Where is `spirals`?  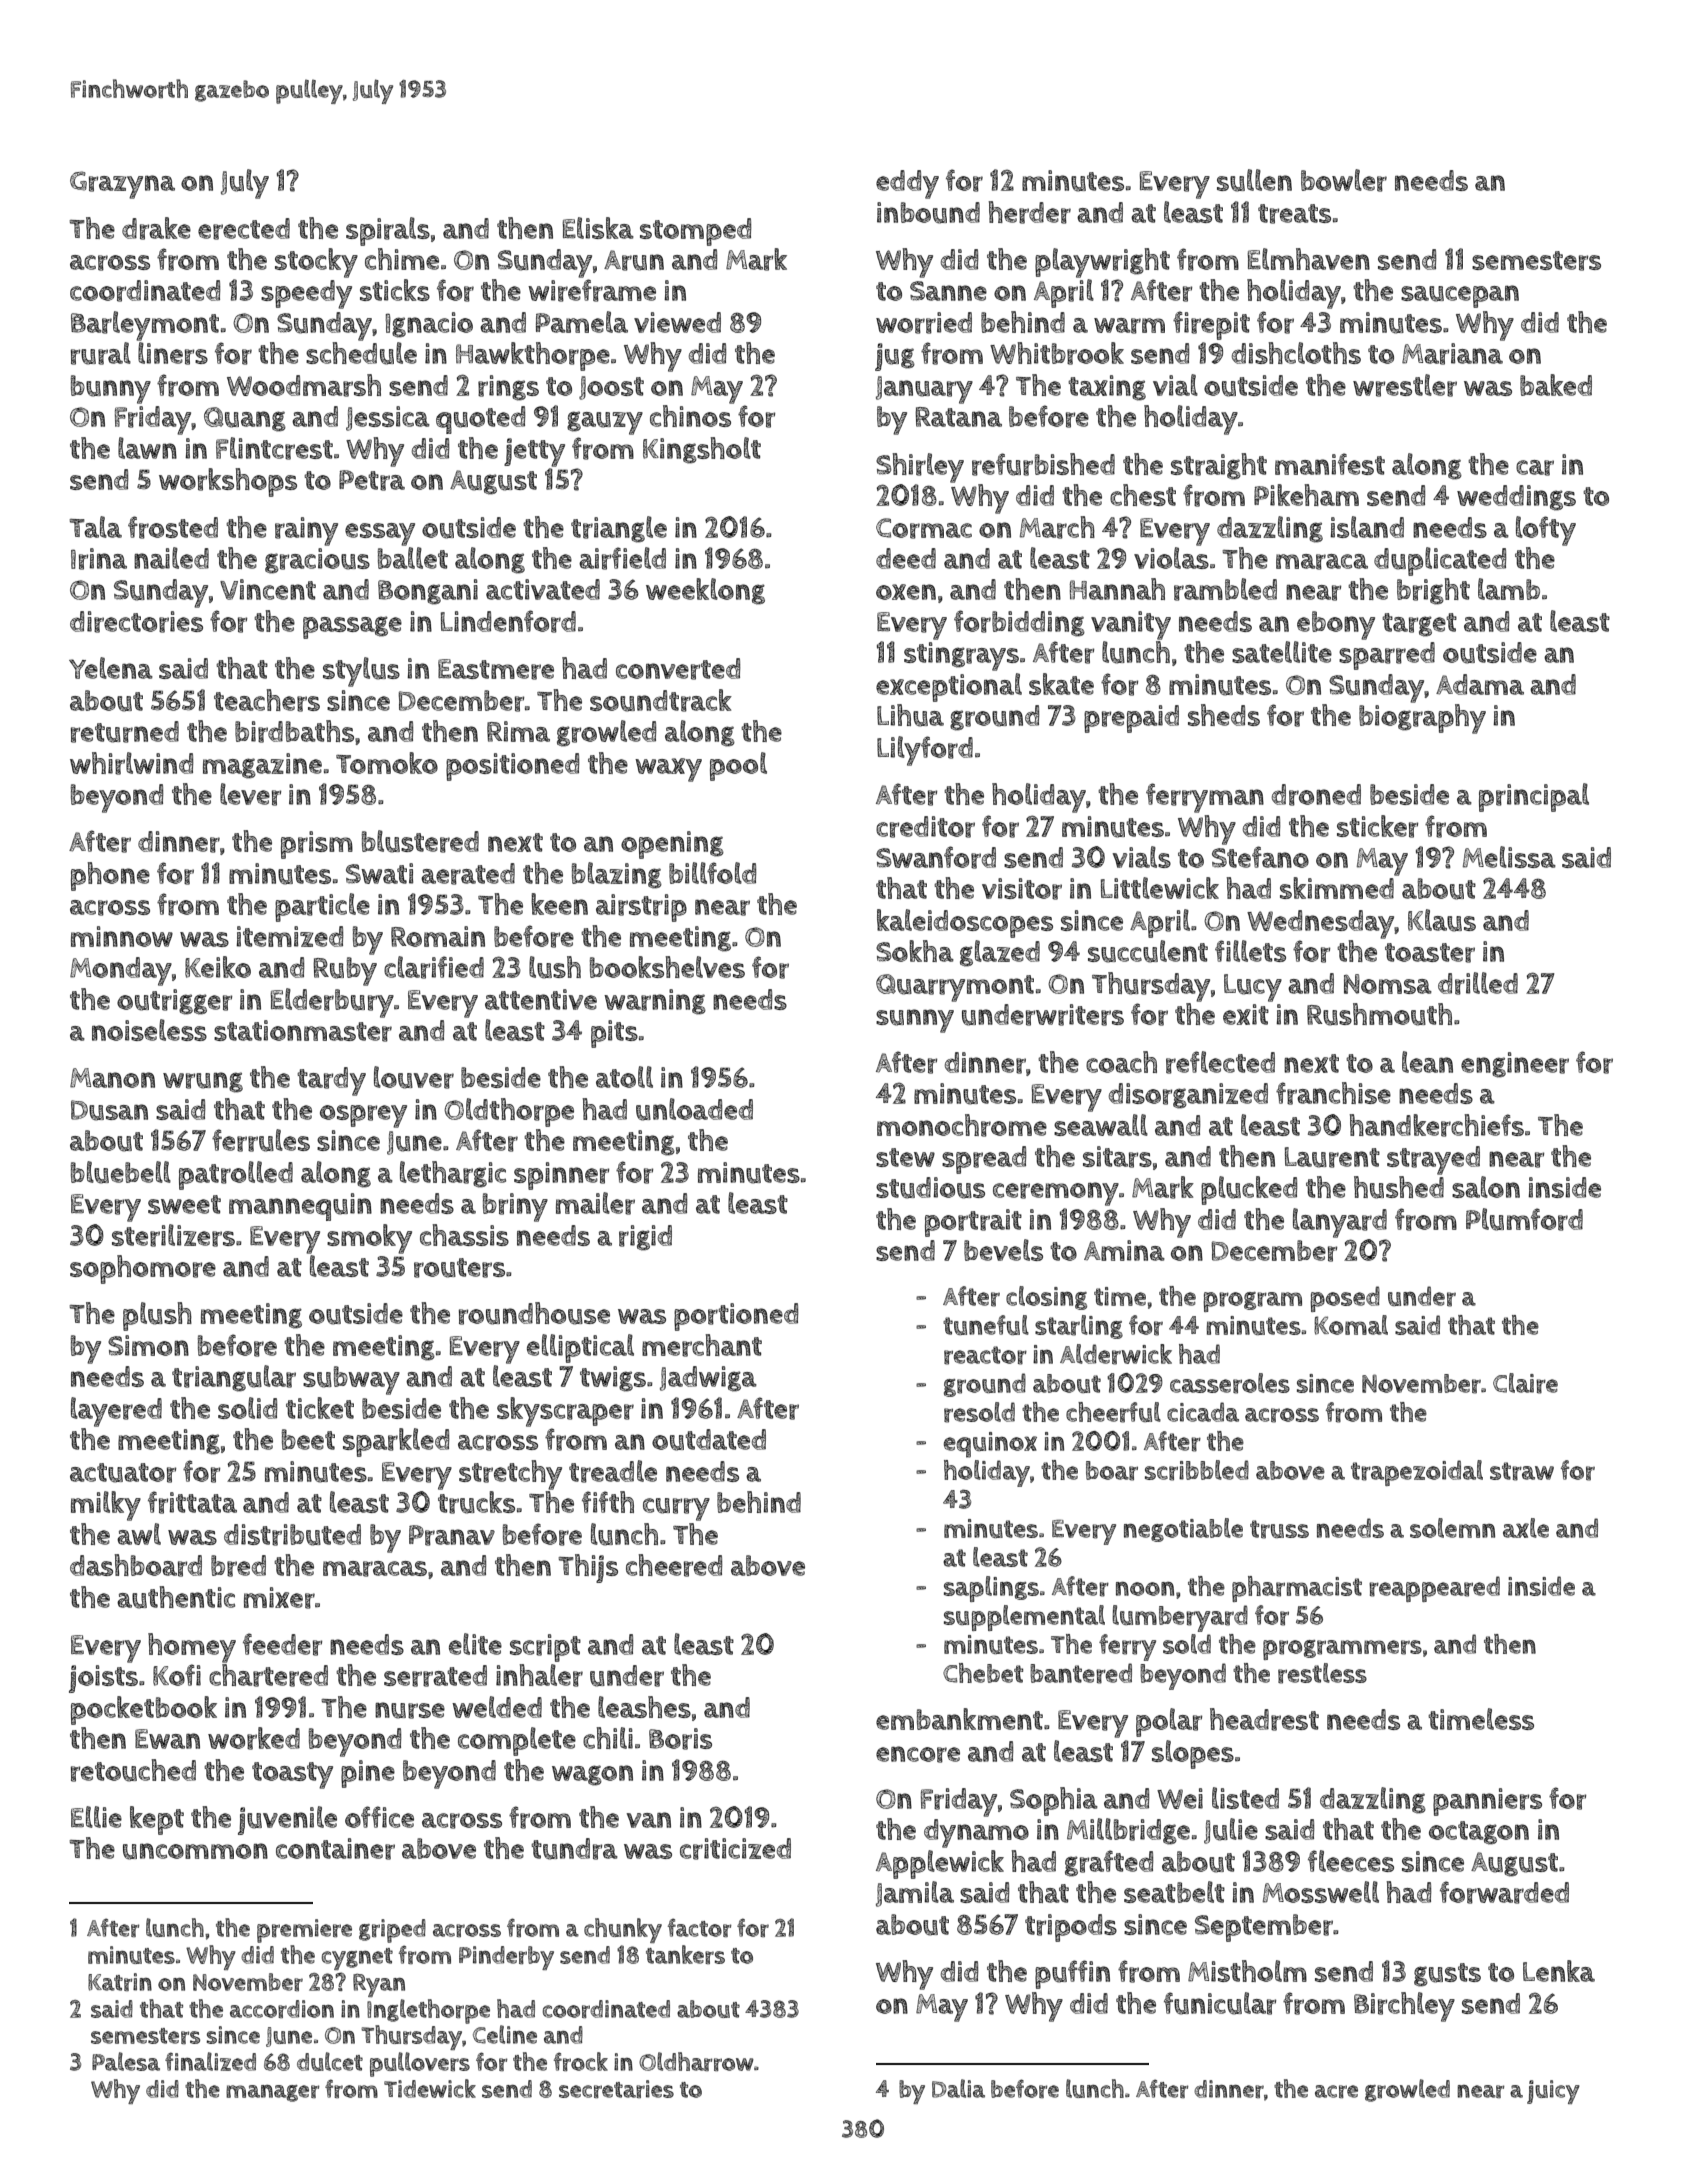 spirals is located at coordinates (388, 231).
